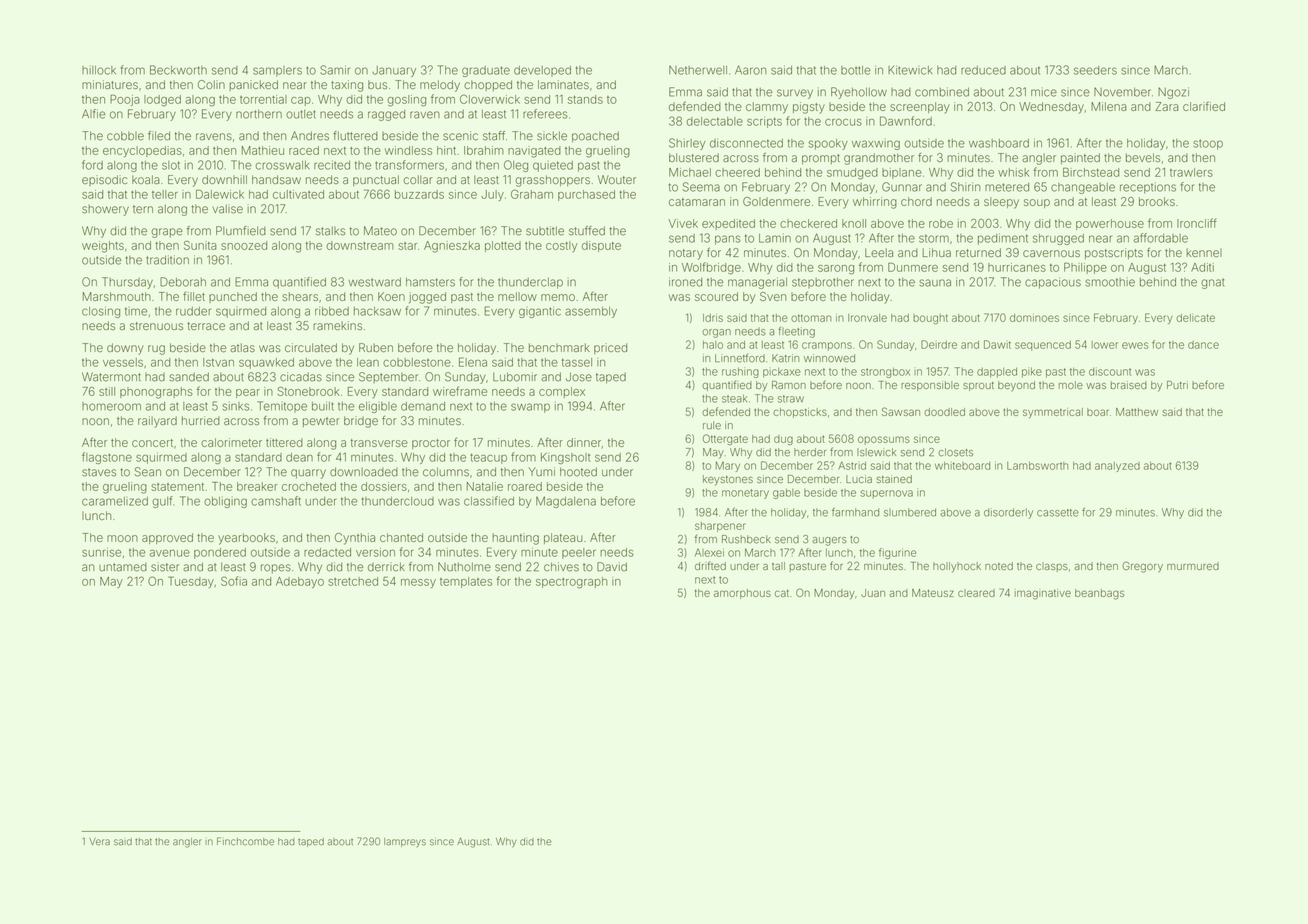 The width and height of the screenshot is (1308, 924). What do you see at coordinates (142, 152) in the screenshot?
I see `encyclopedias` at bounding box center [142, 152].
